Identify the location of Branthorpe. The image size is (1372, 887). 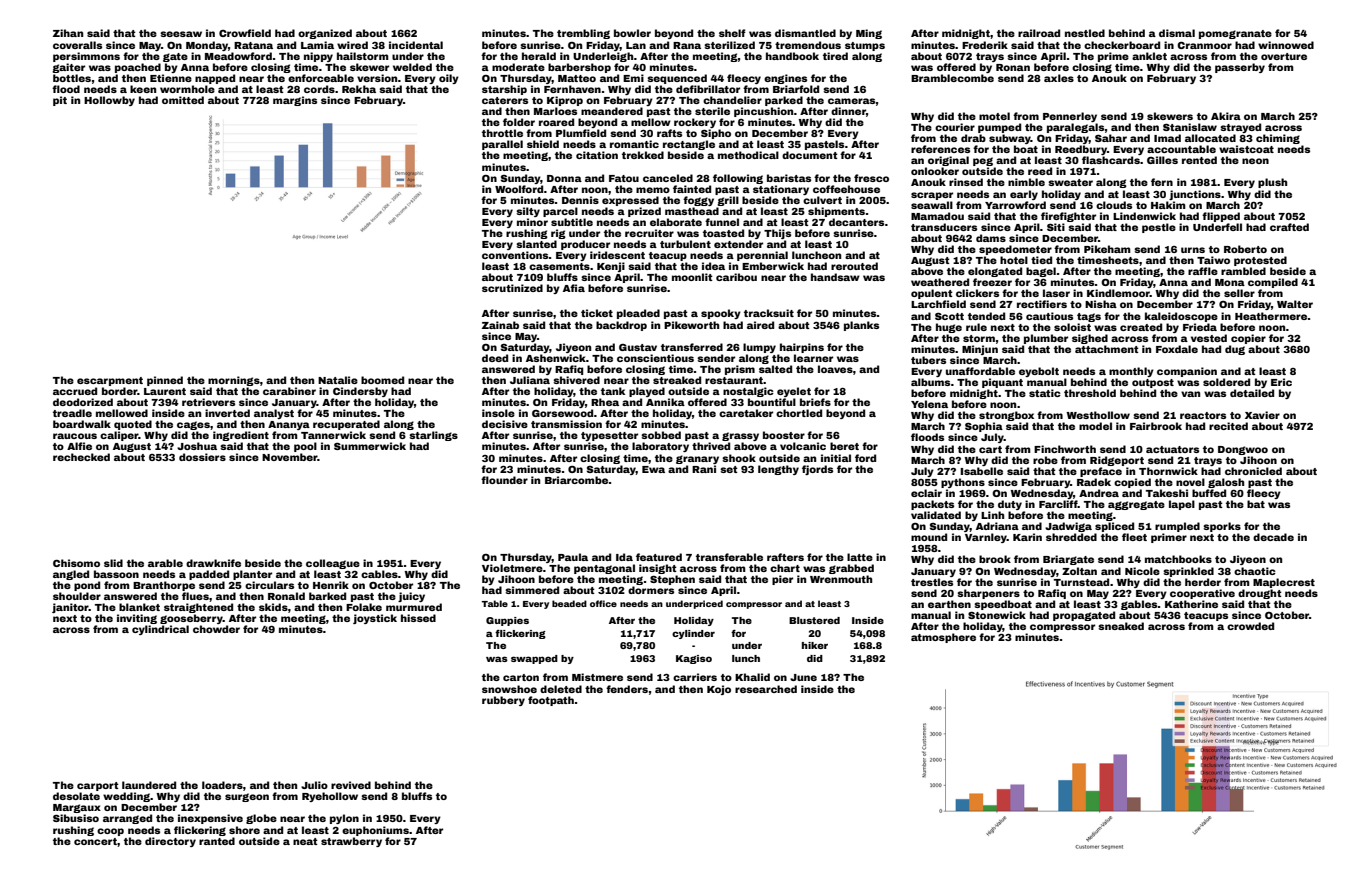
(164, 586).
